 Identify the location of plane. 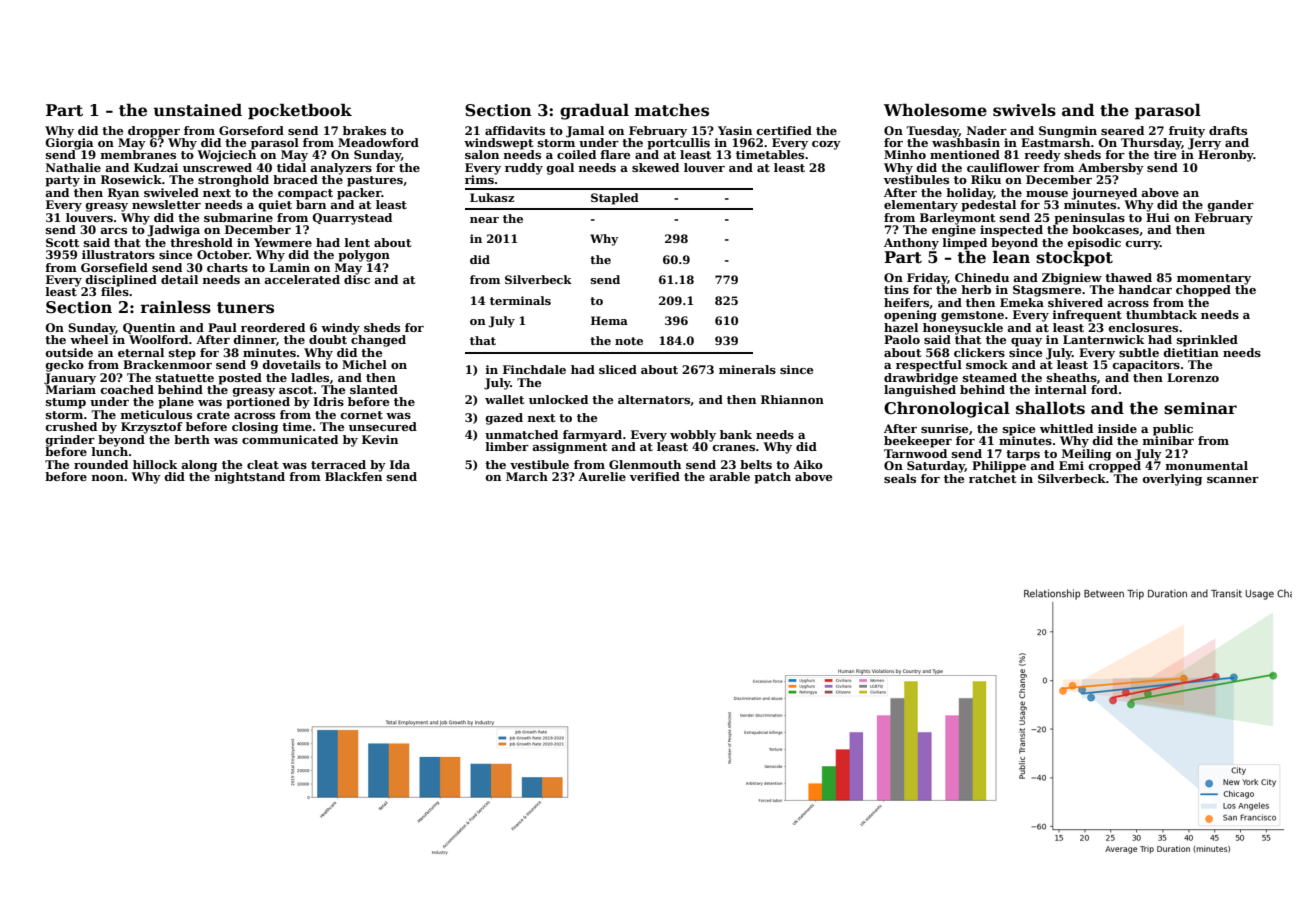
(176, 403).
